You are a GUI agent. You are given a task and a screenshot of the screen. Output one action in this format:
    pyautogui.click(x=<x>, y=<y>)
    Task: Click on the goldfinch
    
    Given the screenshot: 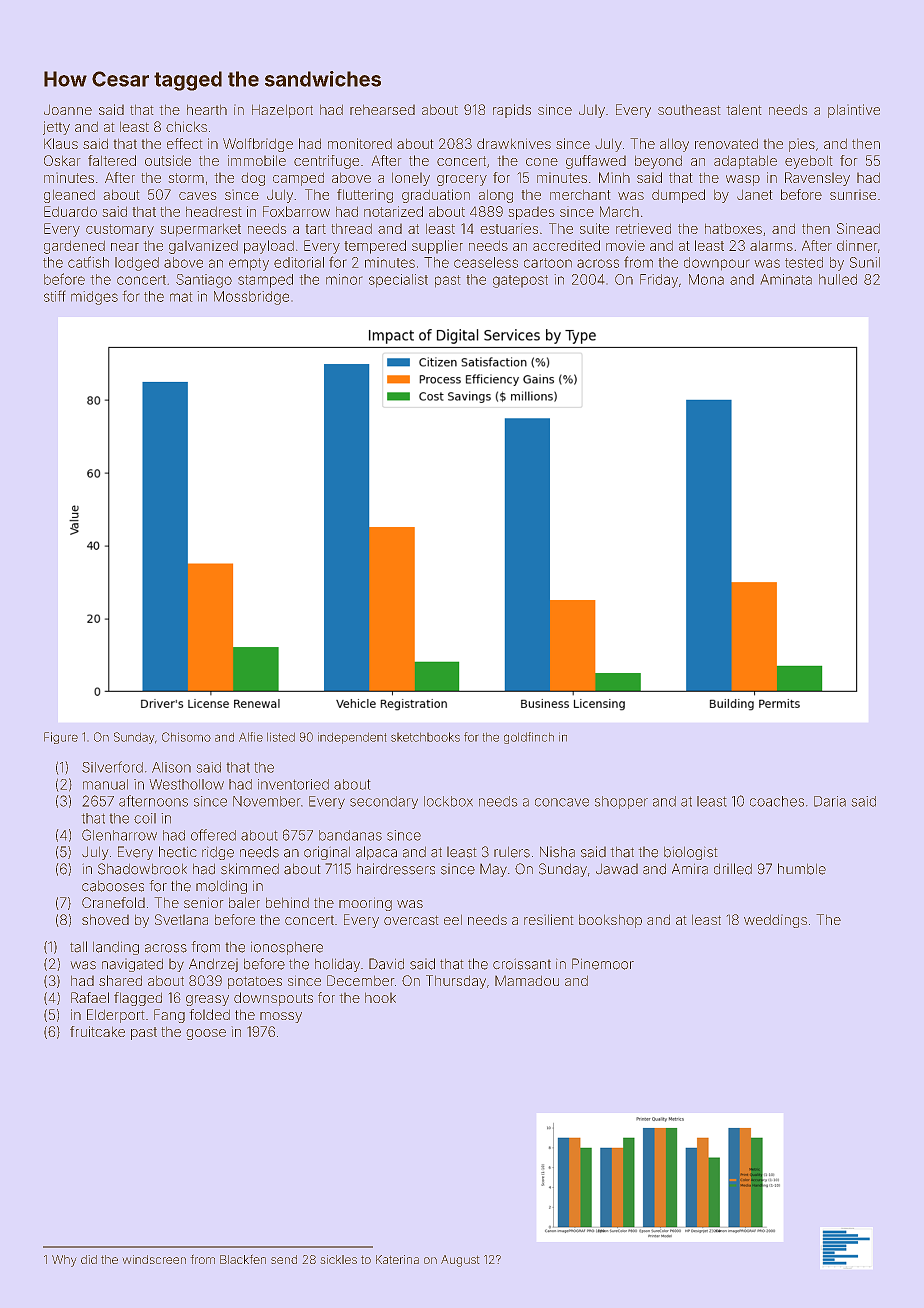 What is the action you would take?
    pyautogui.click(x=529, y=738)
